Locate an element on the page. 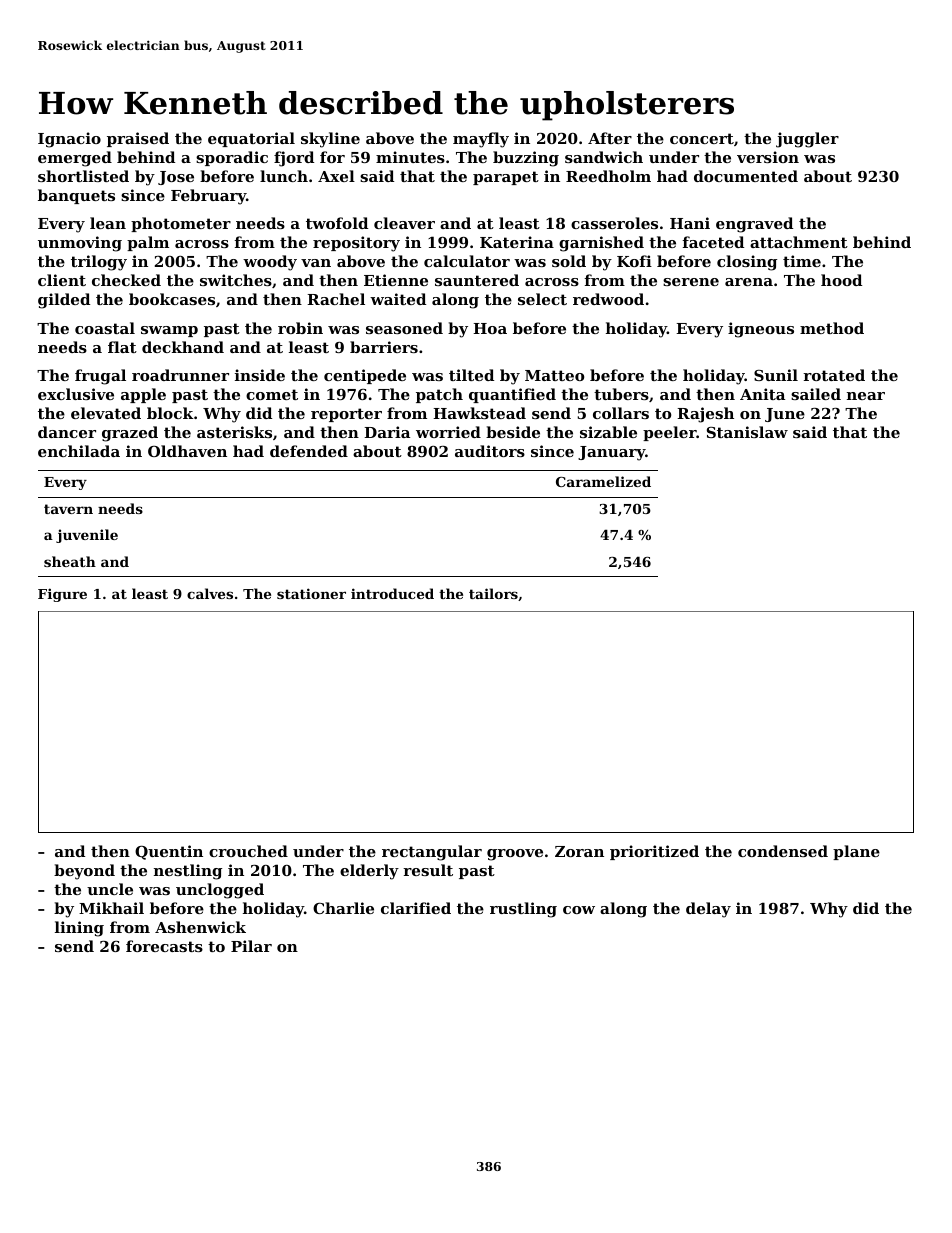  condensed is located at coordinates (783, 851).
